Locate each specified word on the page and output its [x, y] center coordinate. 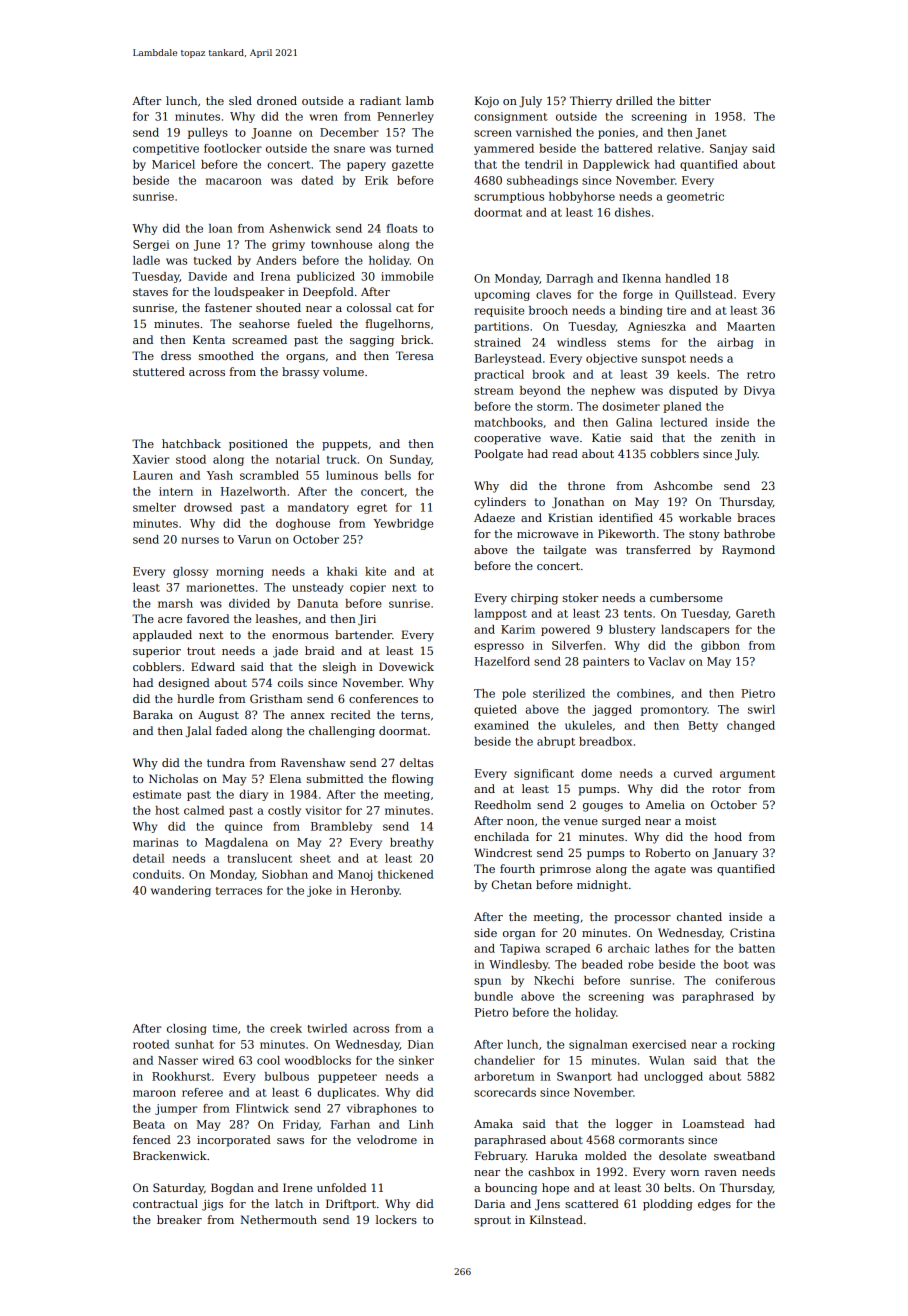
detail [148, 858]
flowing [413, 780]
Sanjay [728, 149]
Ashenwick [300, 228]
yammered [504, 149]
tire [676, 310]
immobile [407, 276]
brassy [300, 373]
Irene [297, 1187]
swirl [761, 709]
